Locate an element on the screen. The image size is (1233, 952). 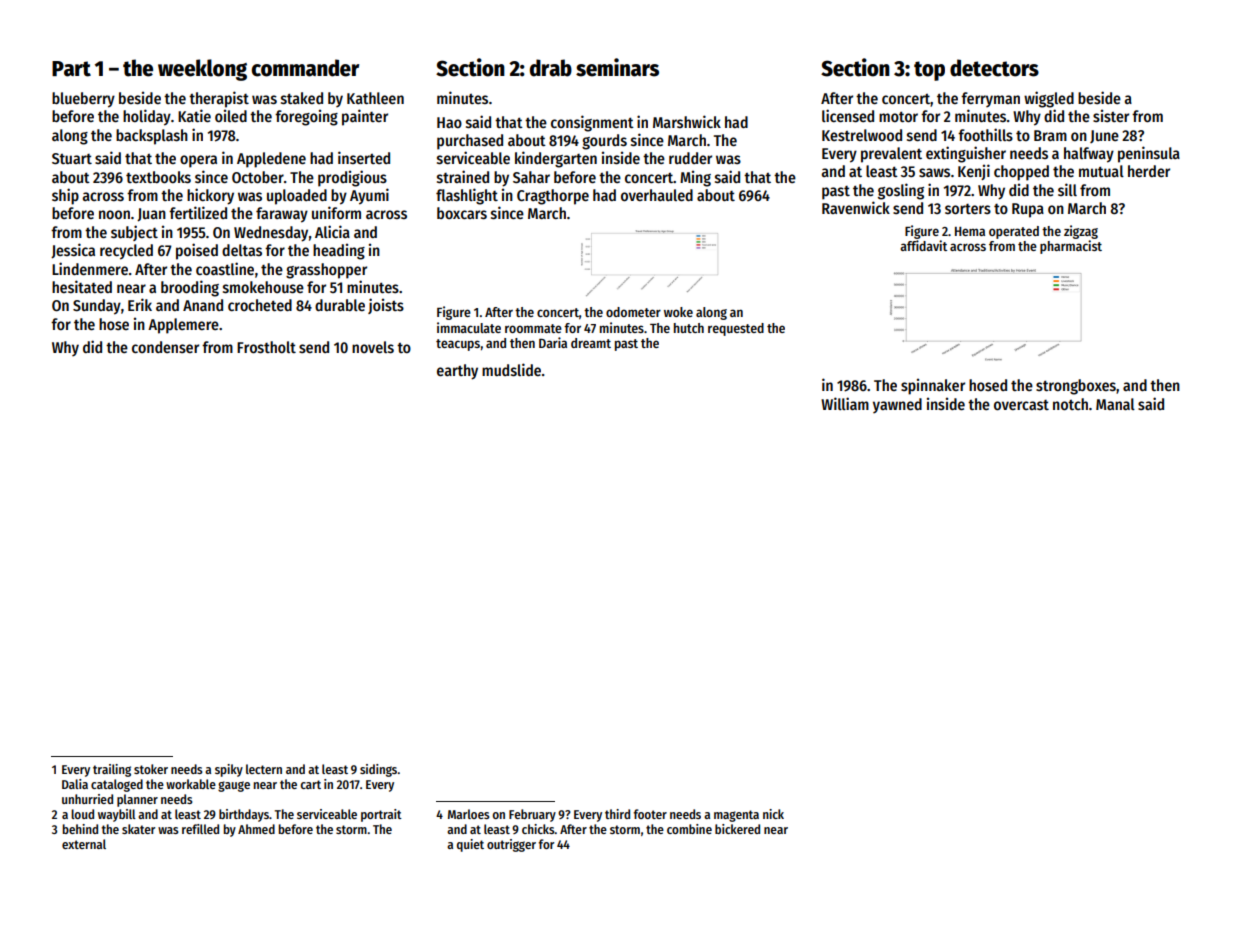
Hao is located at coordinates (449, 122).
